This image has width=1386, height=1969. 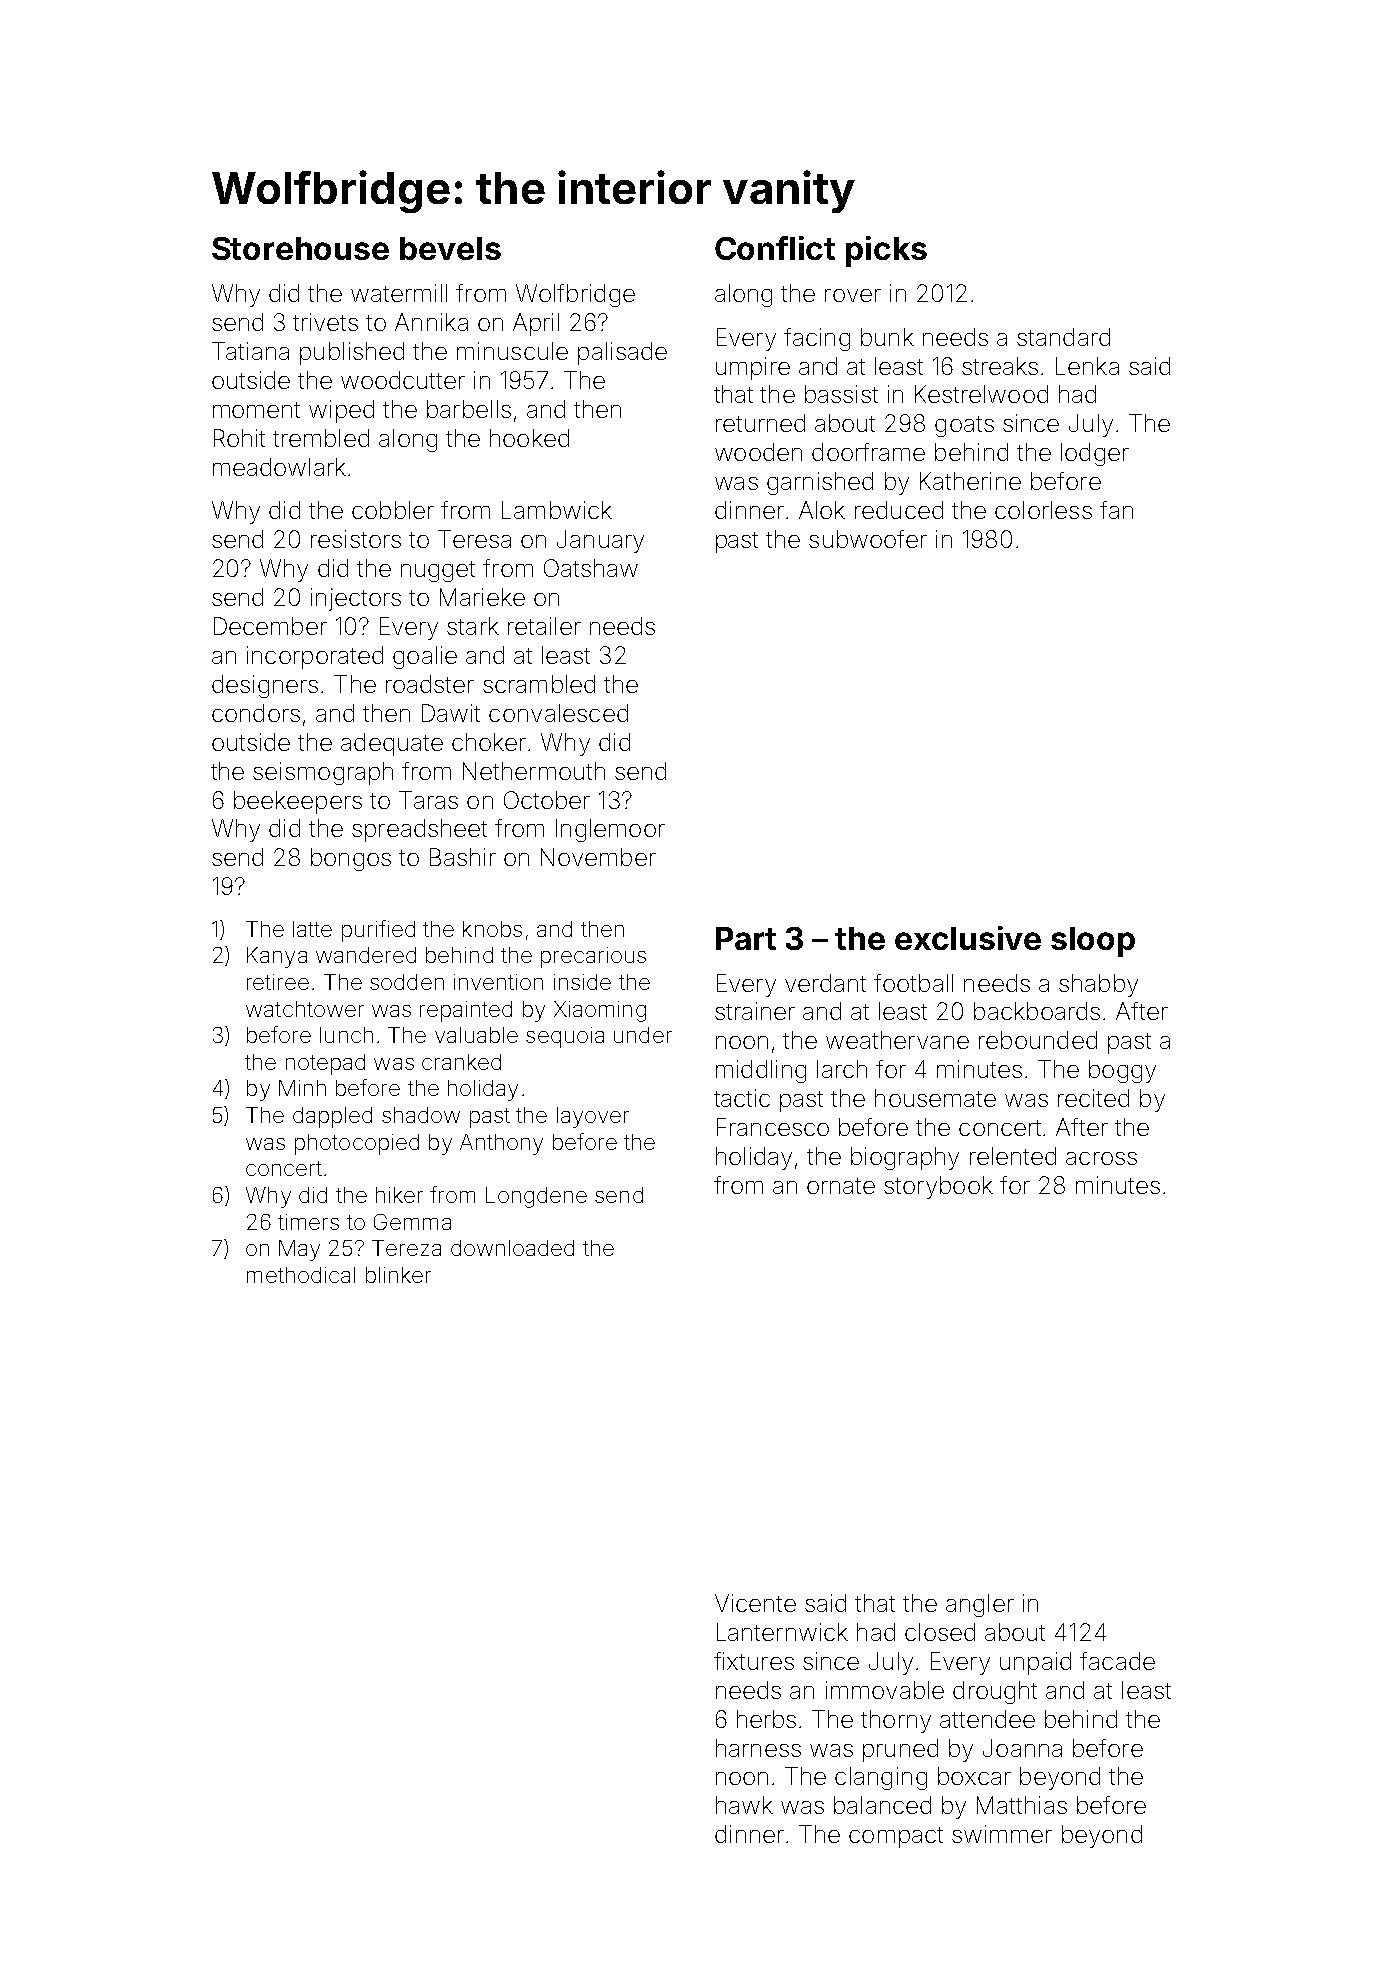 I want to click on moment, so click(x=256, y=410).
